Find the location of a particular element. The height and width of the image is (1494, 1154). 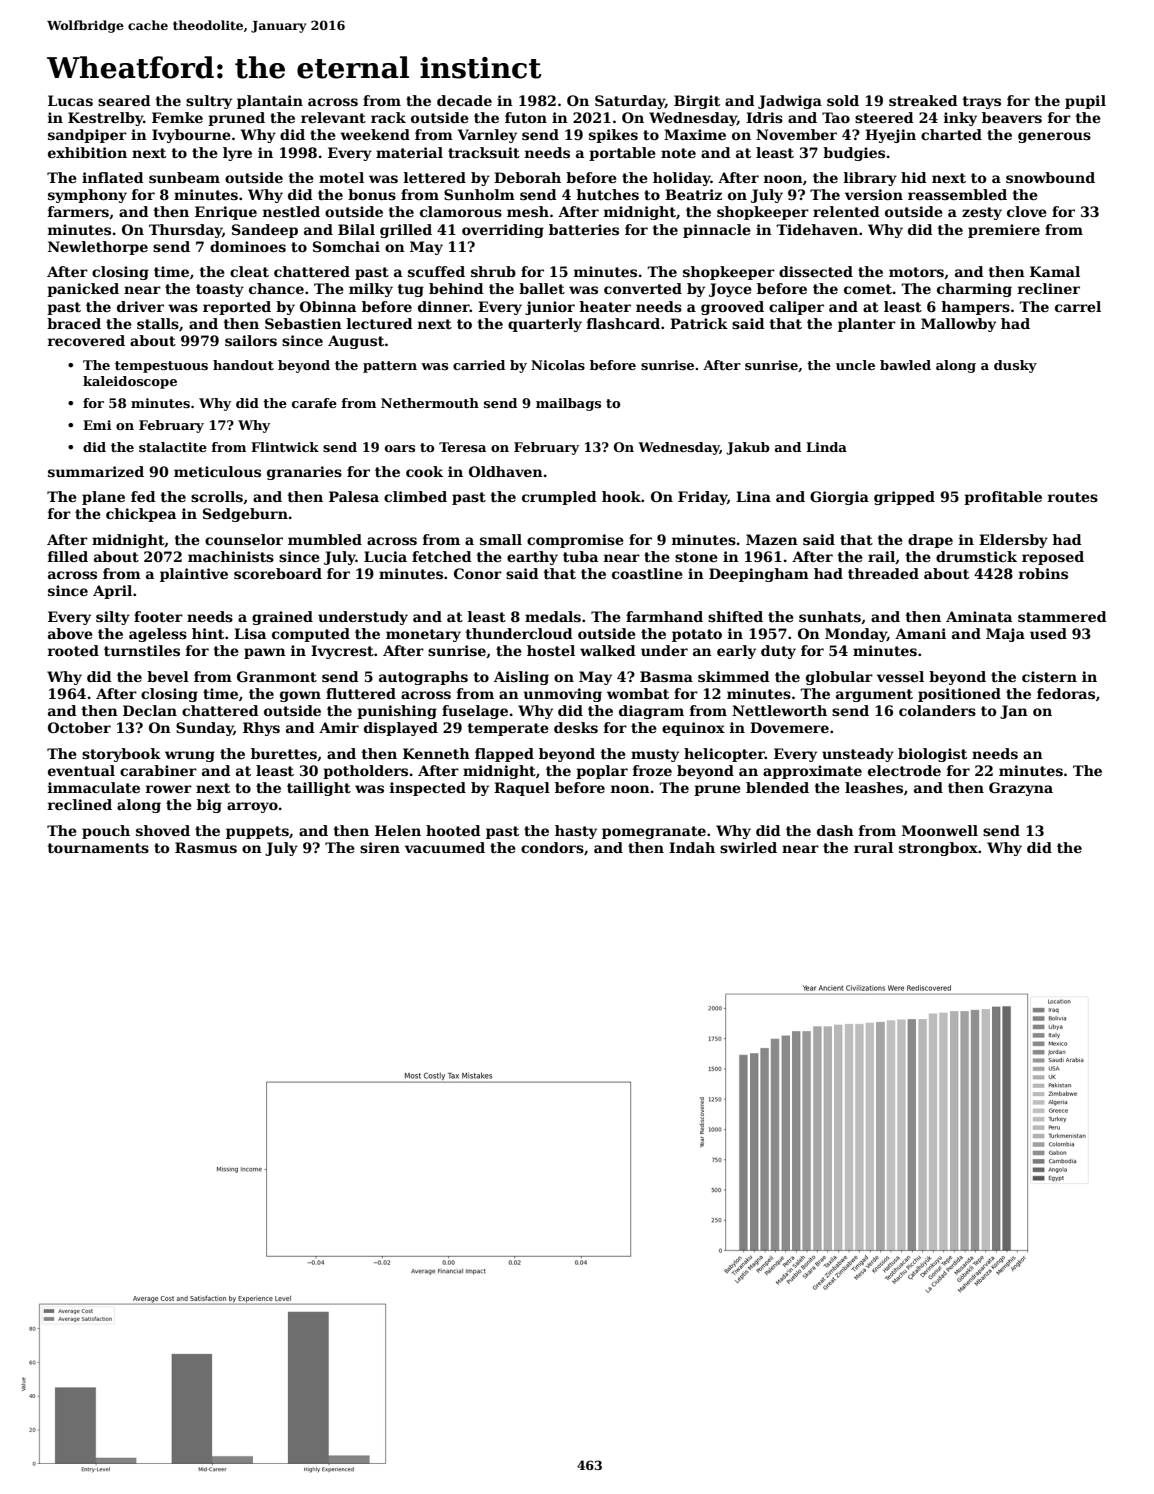

grained is located at coordinates (282, 618).
